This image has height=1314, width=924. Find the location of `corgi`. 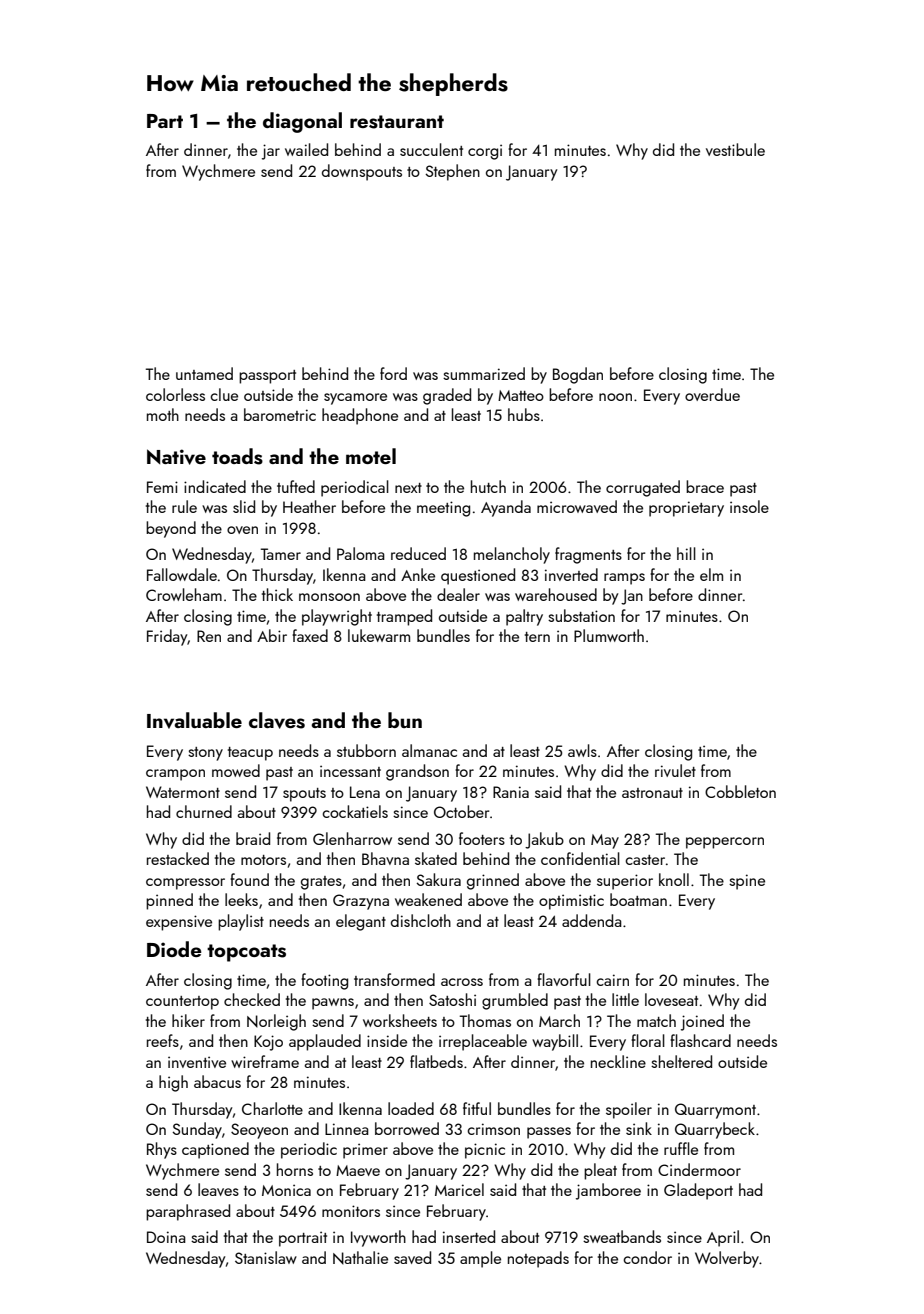

corgi is located at coordinates (485, 152).
